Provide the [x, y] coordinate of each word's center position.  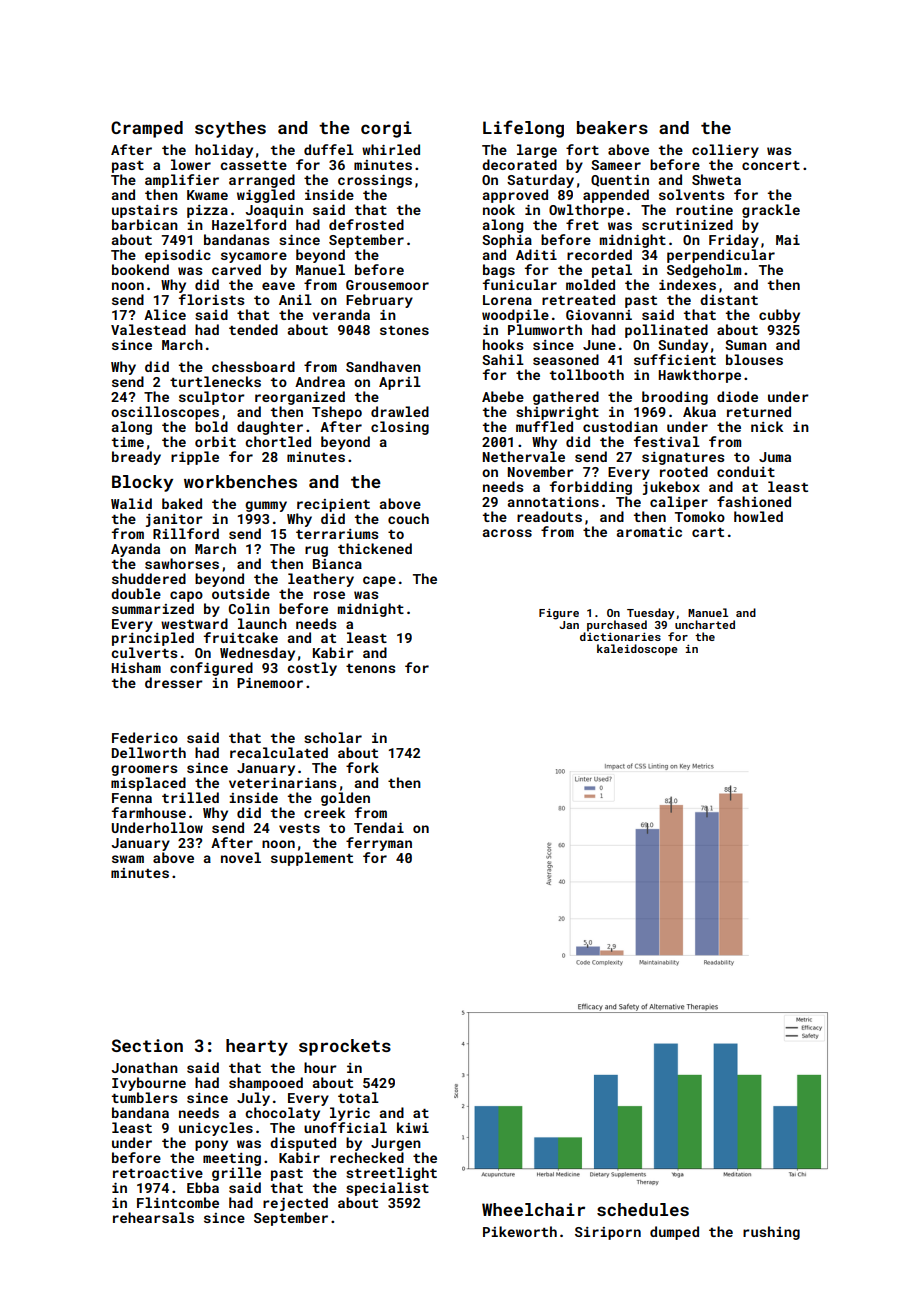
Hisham [136, 667]
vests [299, 828]
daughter [270, 428]
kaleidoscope [637, 650]
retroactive [158, 1173]
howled [758, 516]
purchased [617, 626]
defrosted [366, 224]
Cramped [147, 129]
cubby [779, 316]
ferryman [379, 844]
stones [404, 330]
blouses [754, 359]
